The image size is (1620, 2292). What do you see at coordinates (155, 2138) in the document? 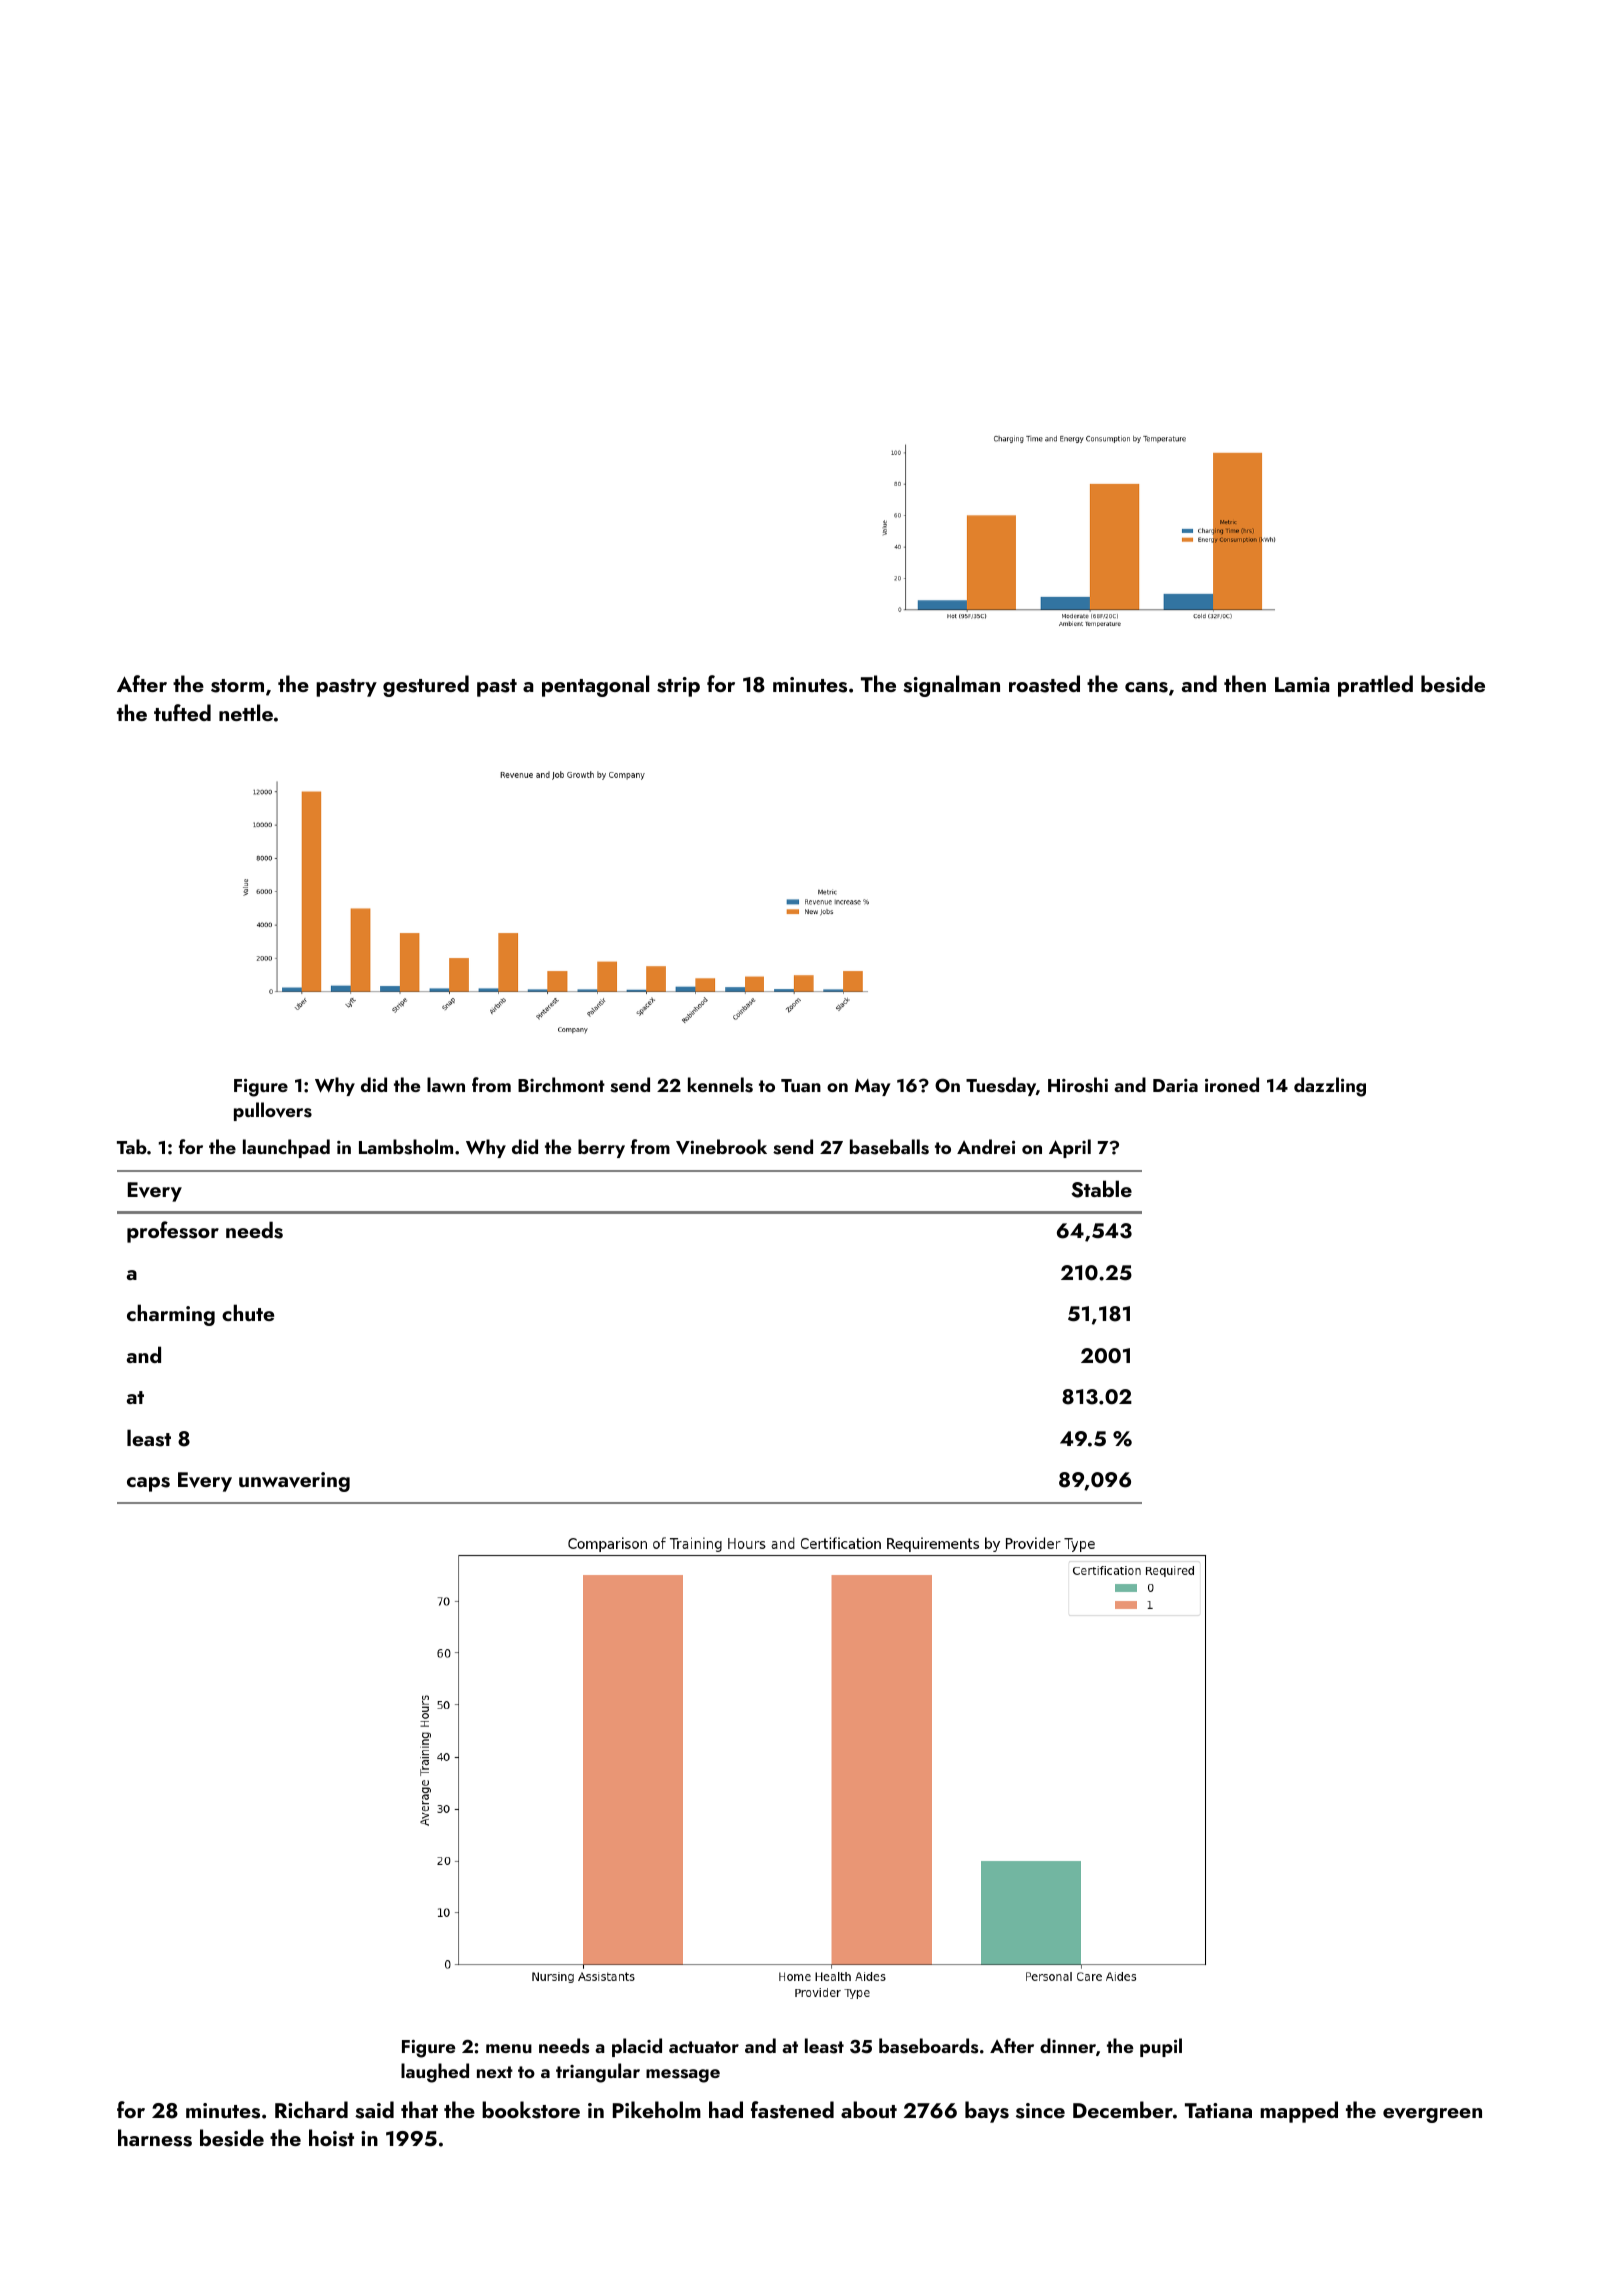
I see `harness` at bounding box center [155, 2138].
